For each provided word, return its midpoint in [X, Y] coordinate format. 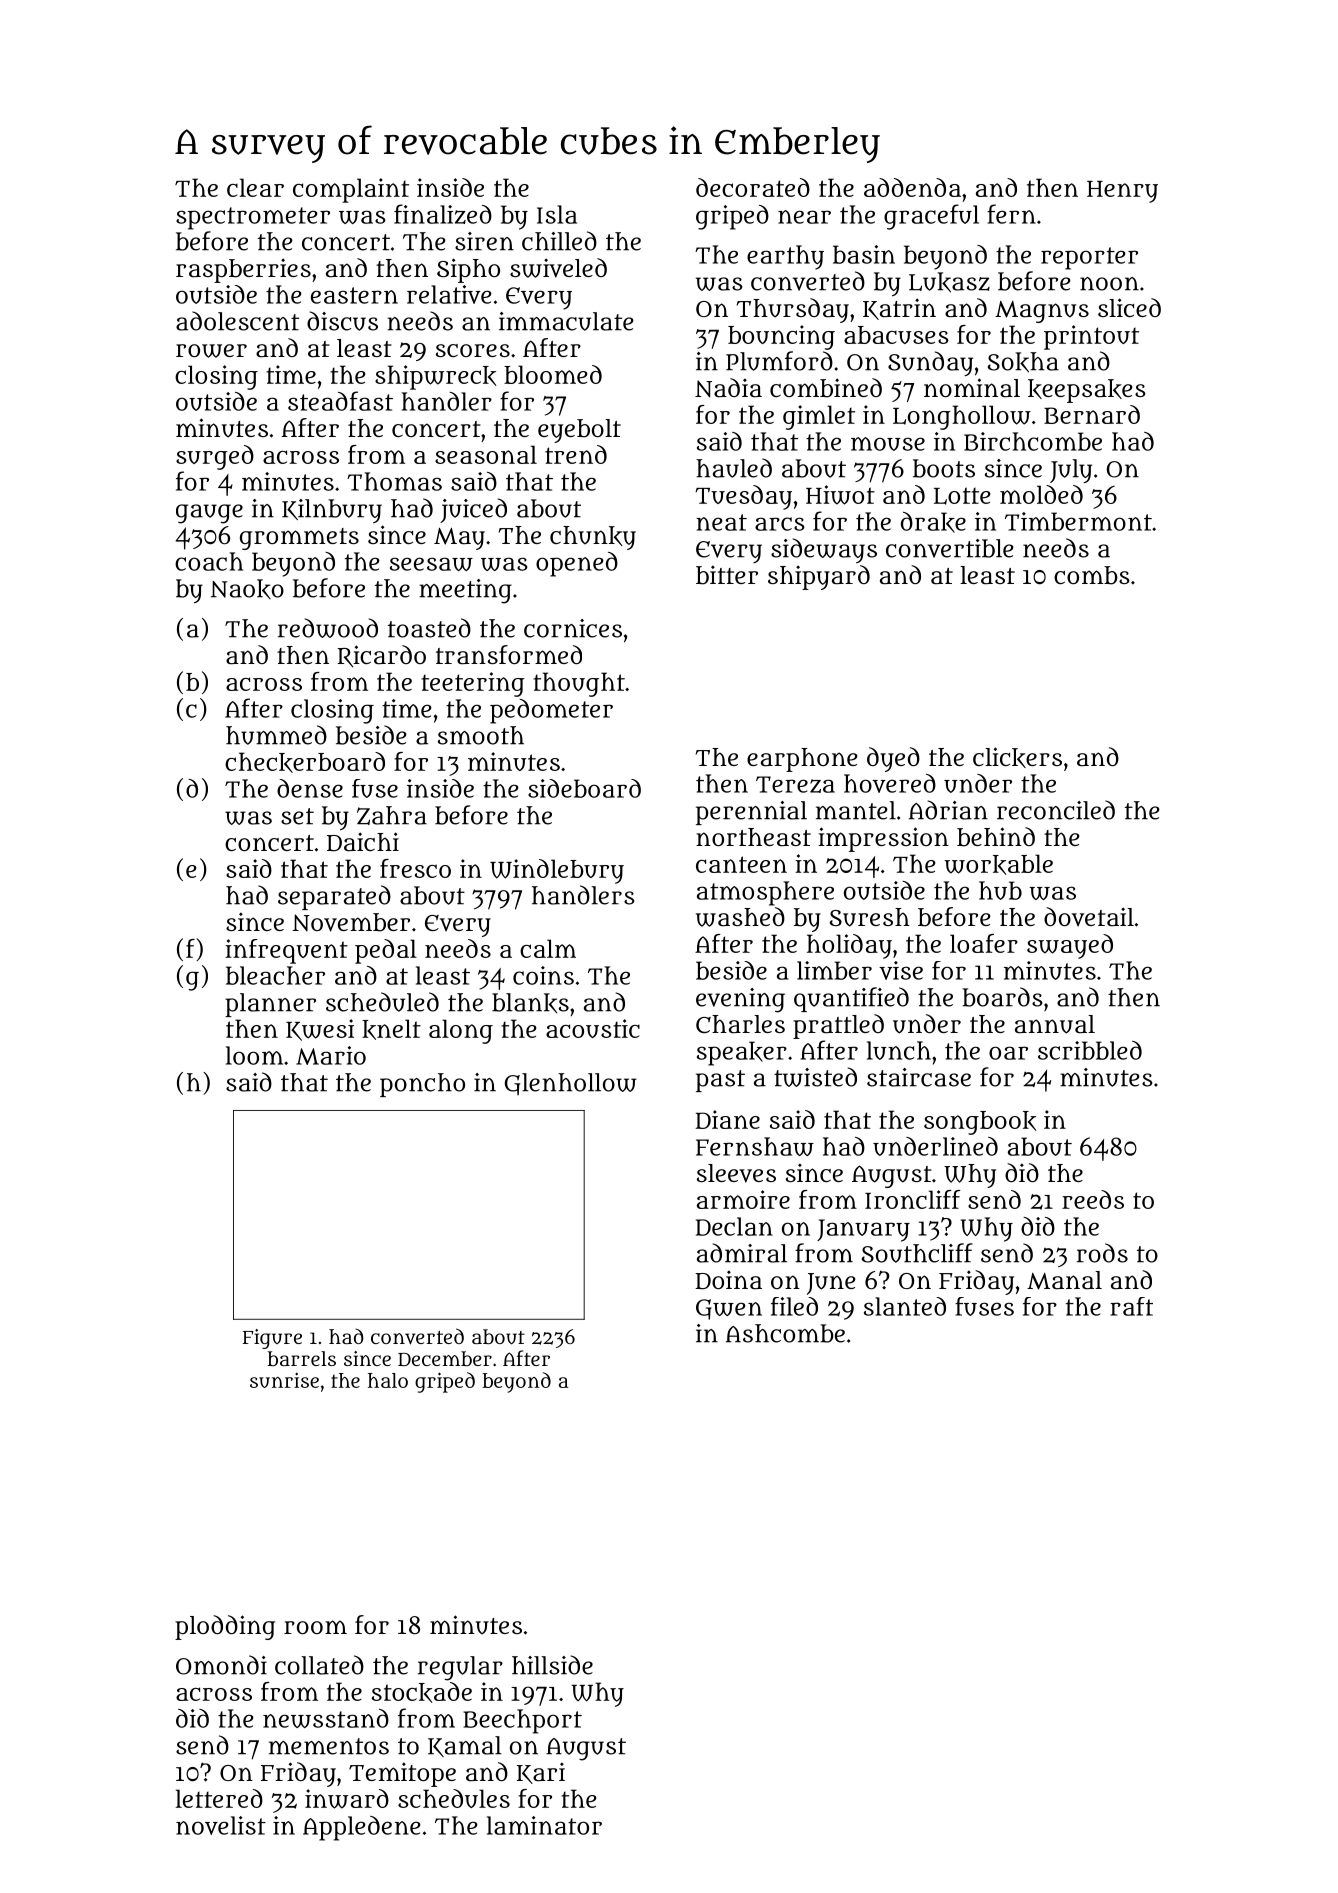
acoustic [593, 1028]
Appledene [362, 1828]
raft [1131, 1306]
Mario [331, 1055]
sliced [1129, 307]
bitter [727, 575]
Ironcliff [913, 1199]
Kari [541, 1773]
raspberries [243, 270]
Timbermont [1078, 521]
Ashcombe [785, 1333]
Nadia [728, 388]
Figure [272, 1339]
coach [209, 561]
